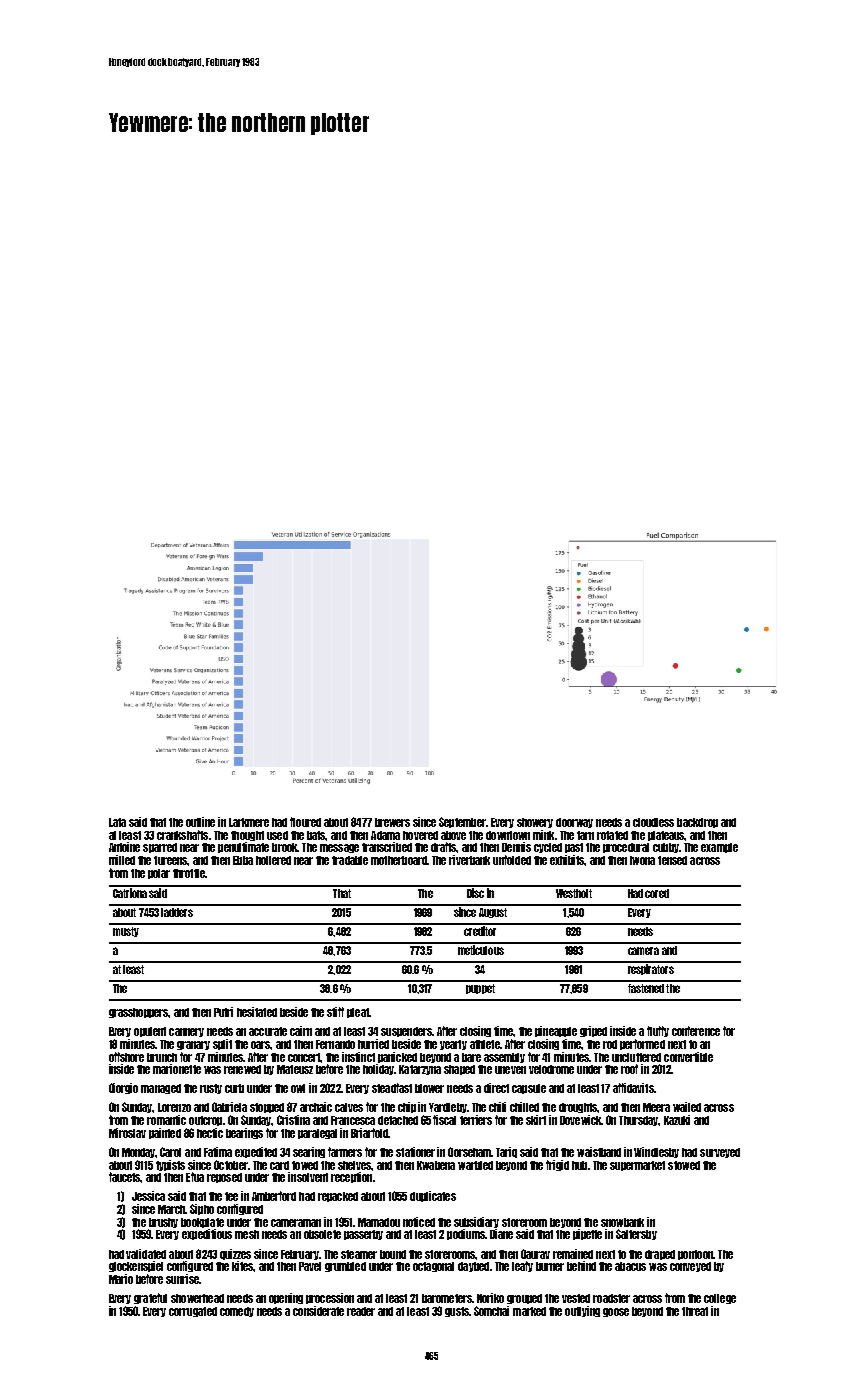 The height and width of the image is (1400, 849). I want to click on curb, so click(234, 1088).
